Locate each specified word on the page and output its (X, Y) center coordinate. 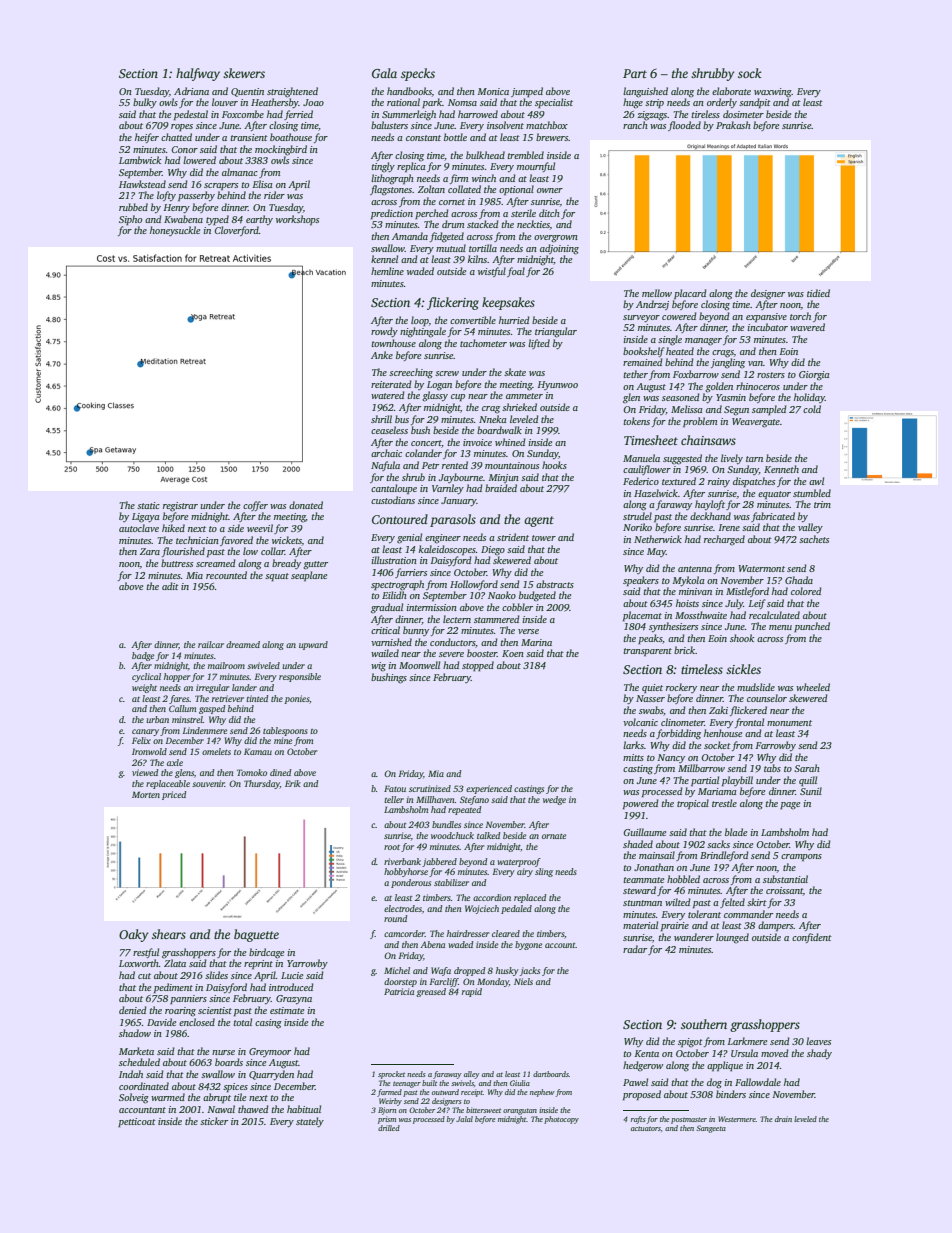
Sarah (807, 768)
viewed (145, 772)
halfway (198, 74)
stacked (483, 224)
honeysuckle (175, 231)
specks (418, 74)
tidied (818, 293)
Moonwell (419, 665)
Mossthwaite (701, 615)
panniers (188, 999)
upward (313, 645)
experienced (489, 789)
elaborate (731, 91)
